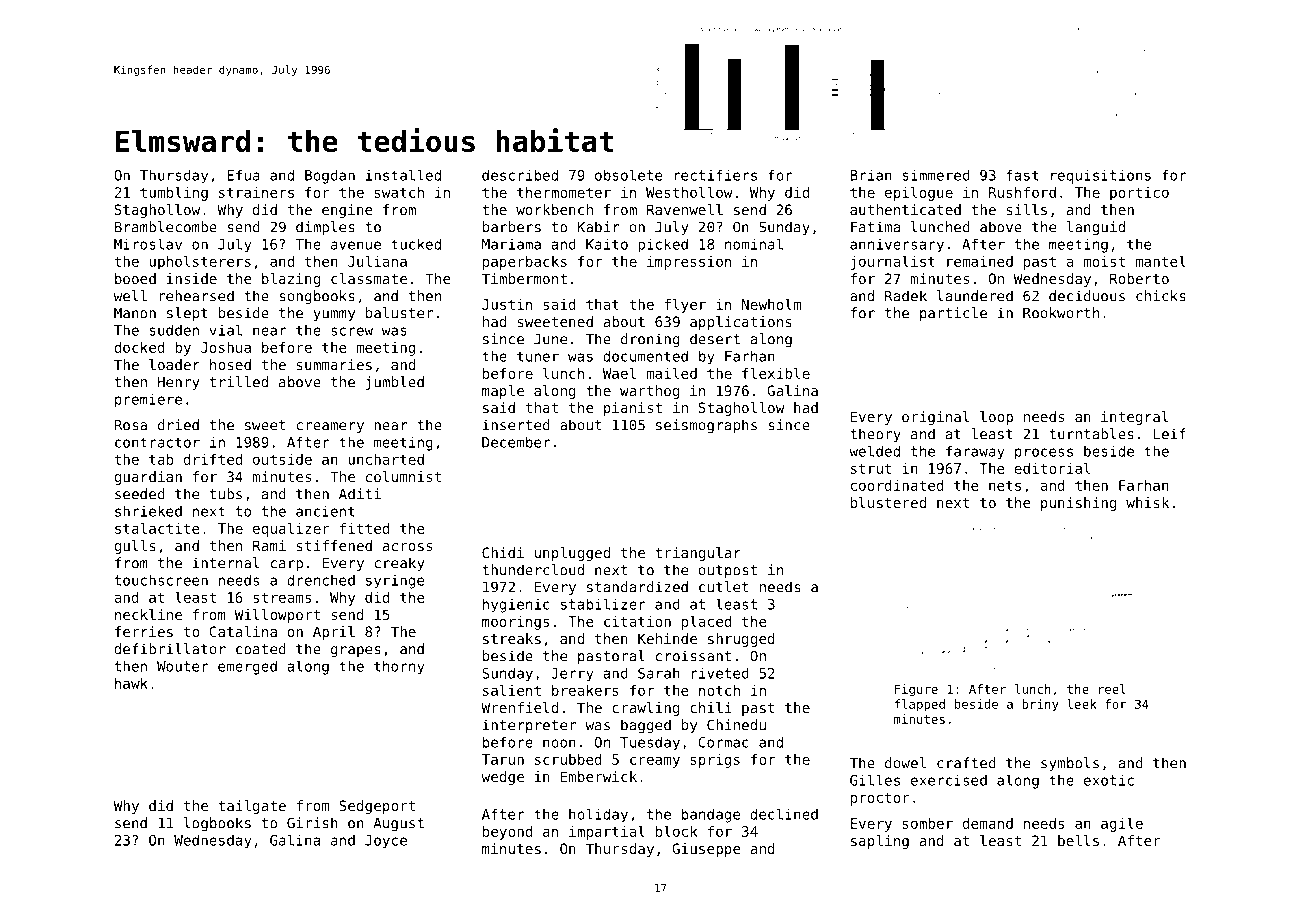 The image size is (1308, 924). Describe the element at coordinates (1135, 418) in the screenshot. I see `integral` at that location.
